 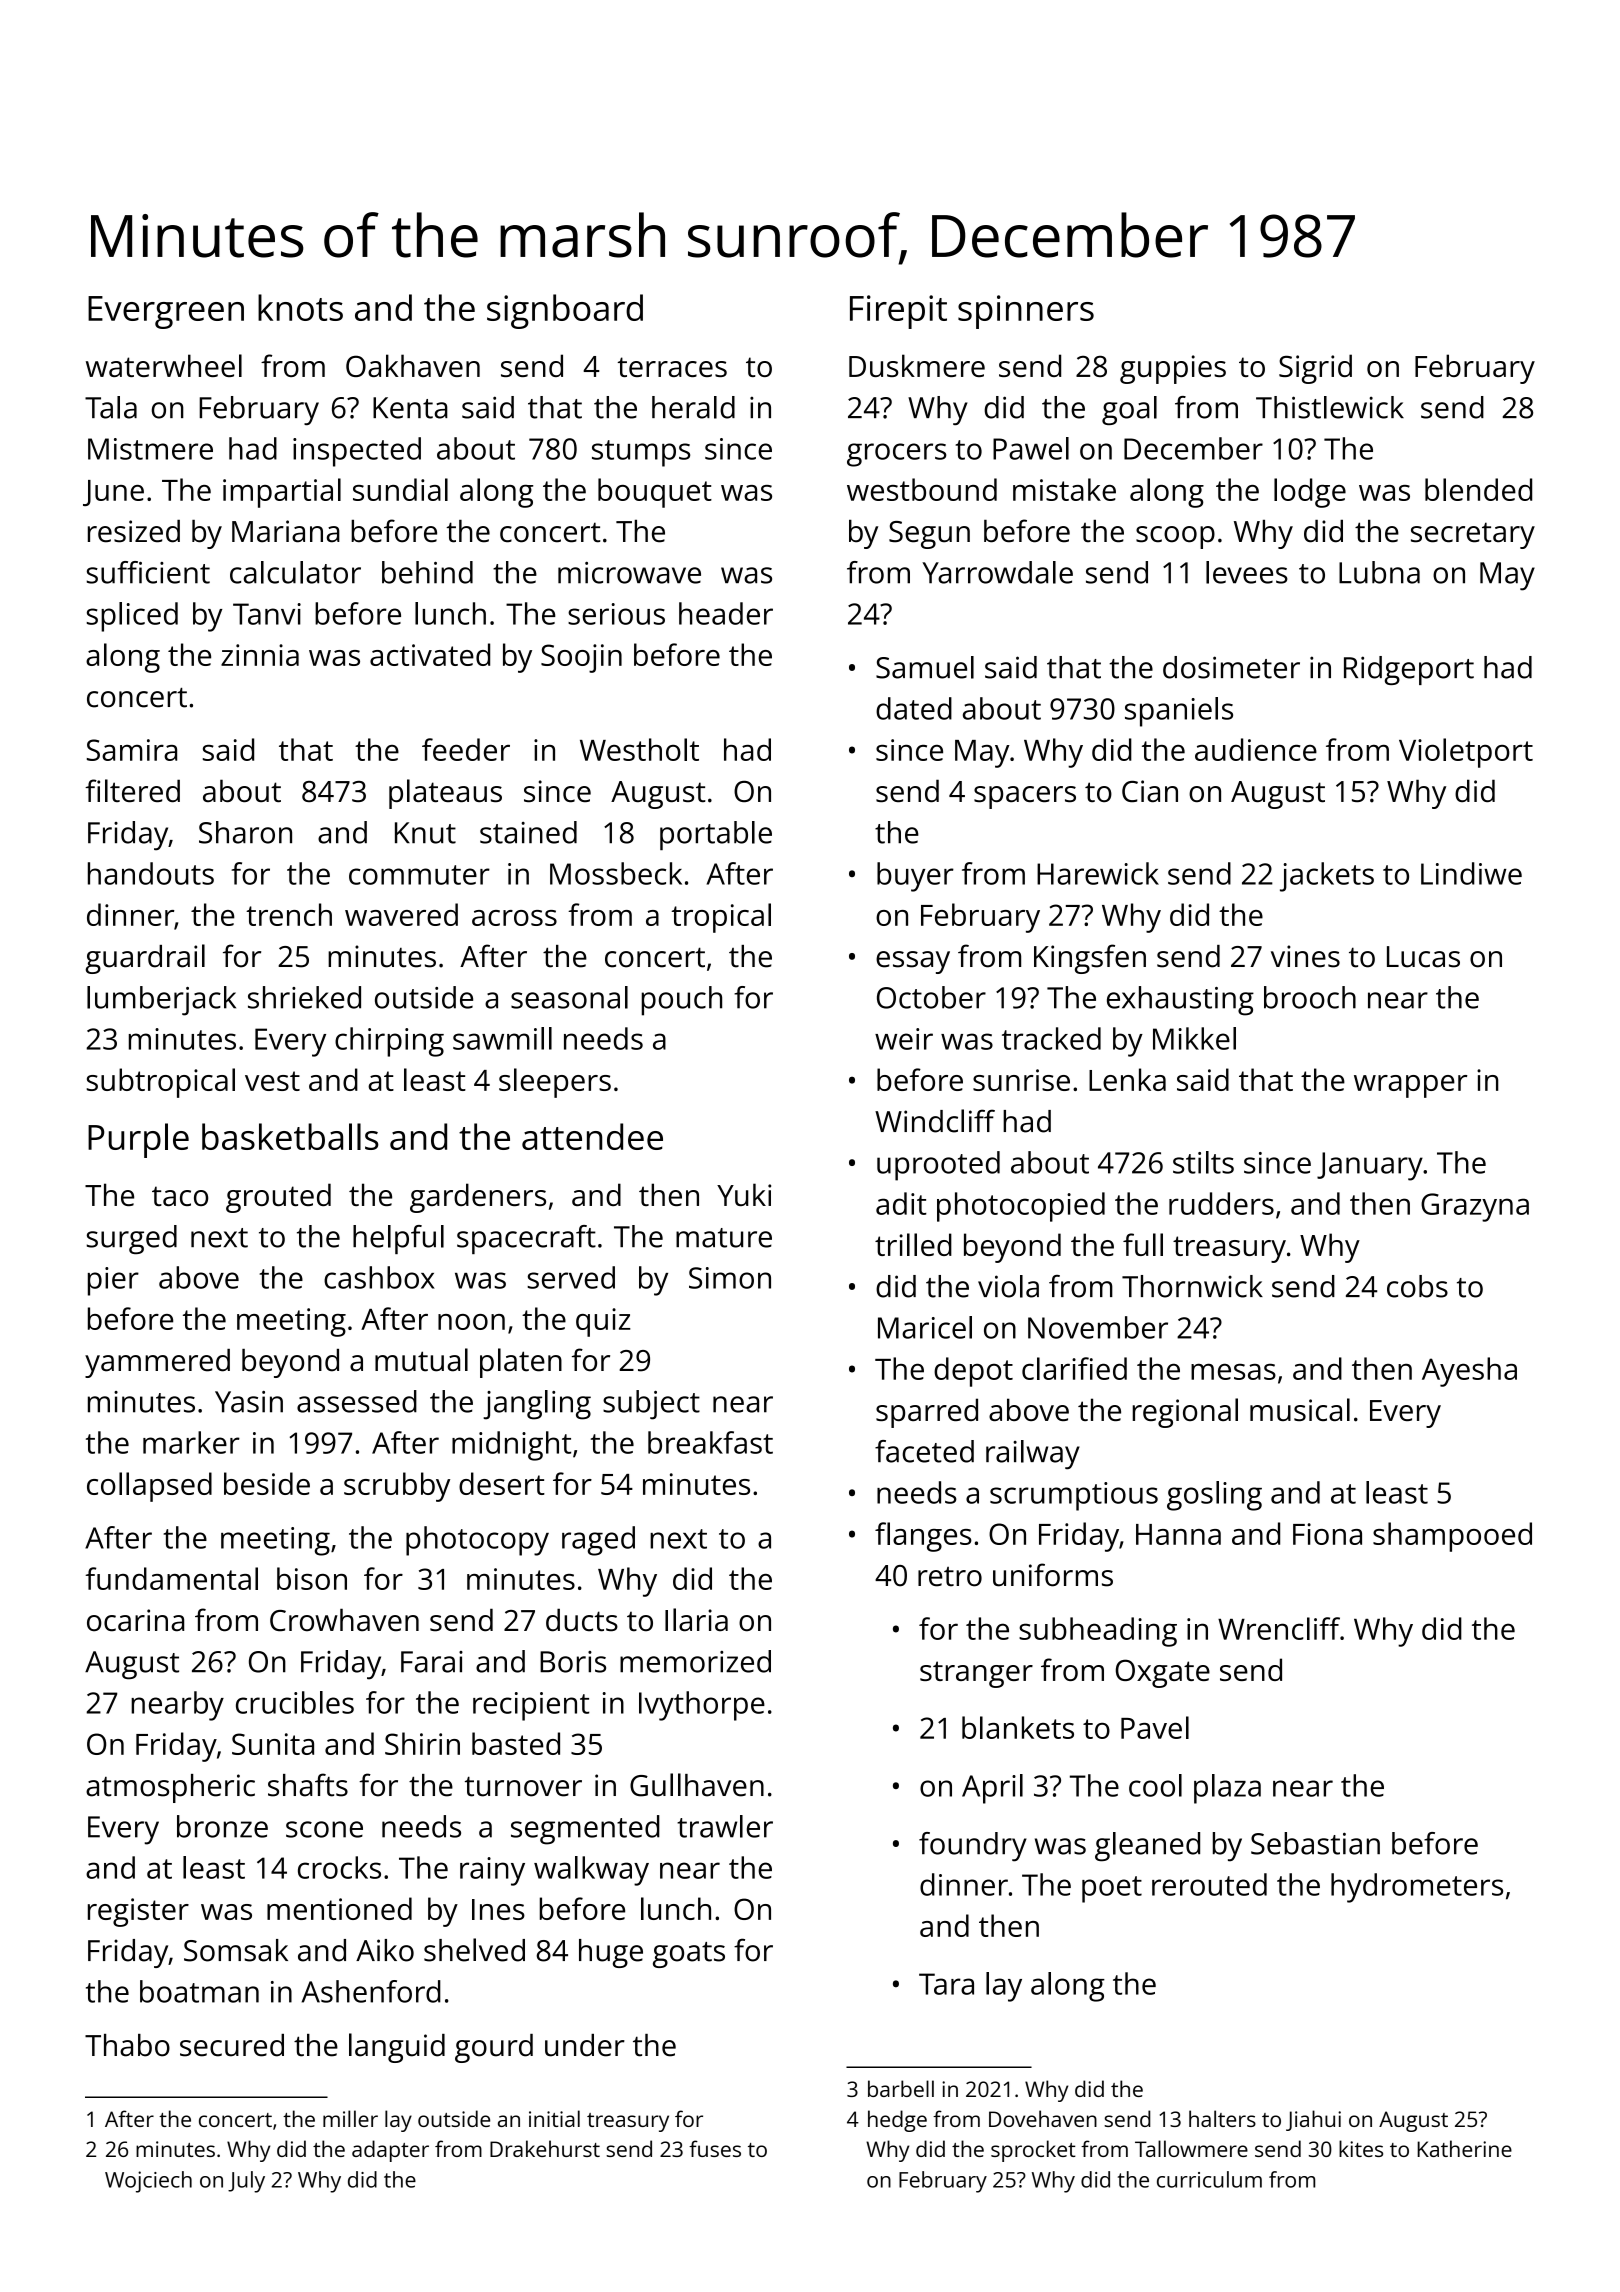 What do you see at coordinates (1175, 537) in the screenshot?
I see `scoop` at bounding box center [1175, 537].
